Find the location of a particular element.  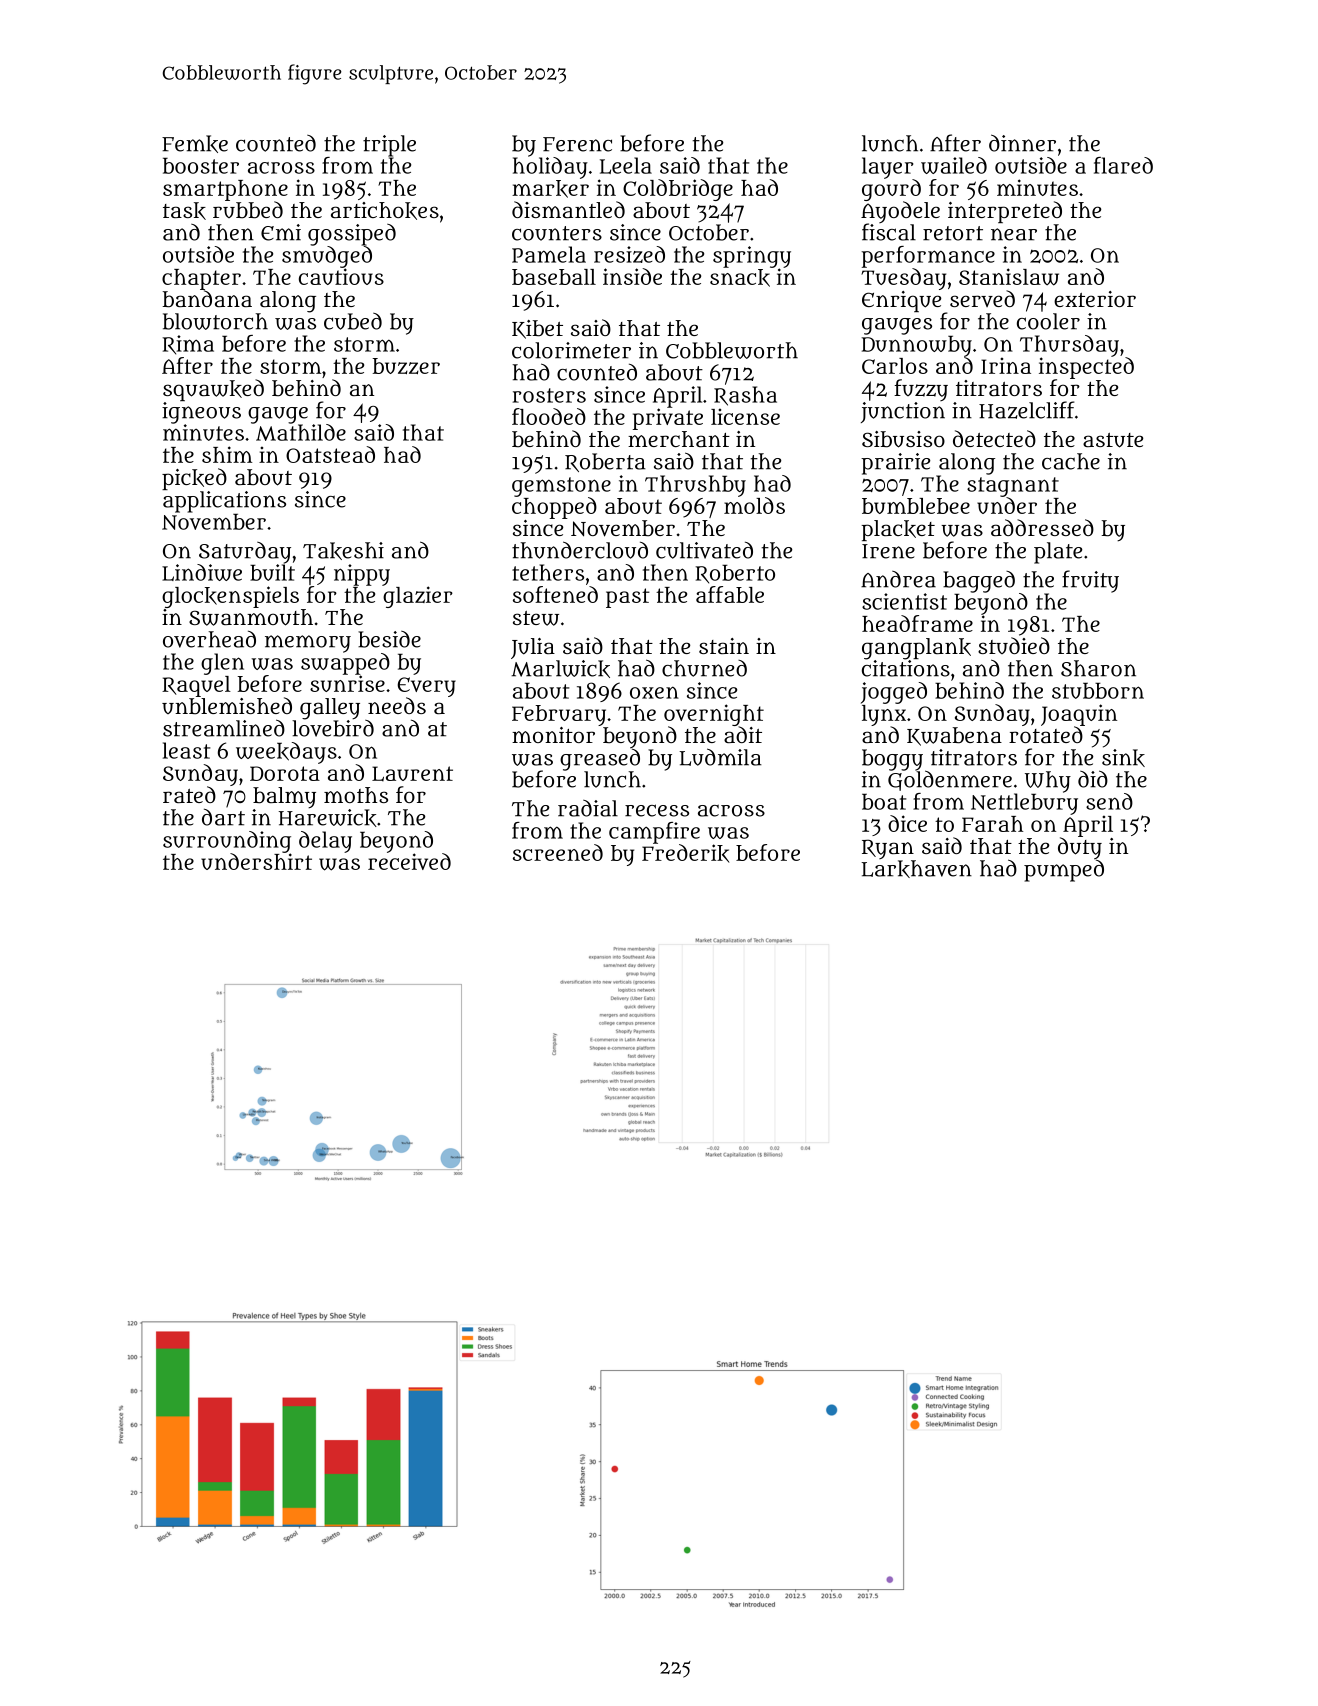

Coldbridge is located at coordinates (678, 190).
